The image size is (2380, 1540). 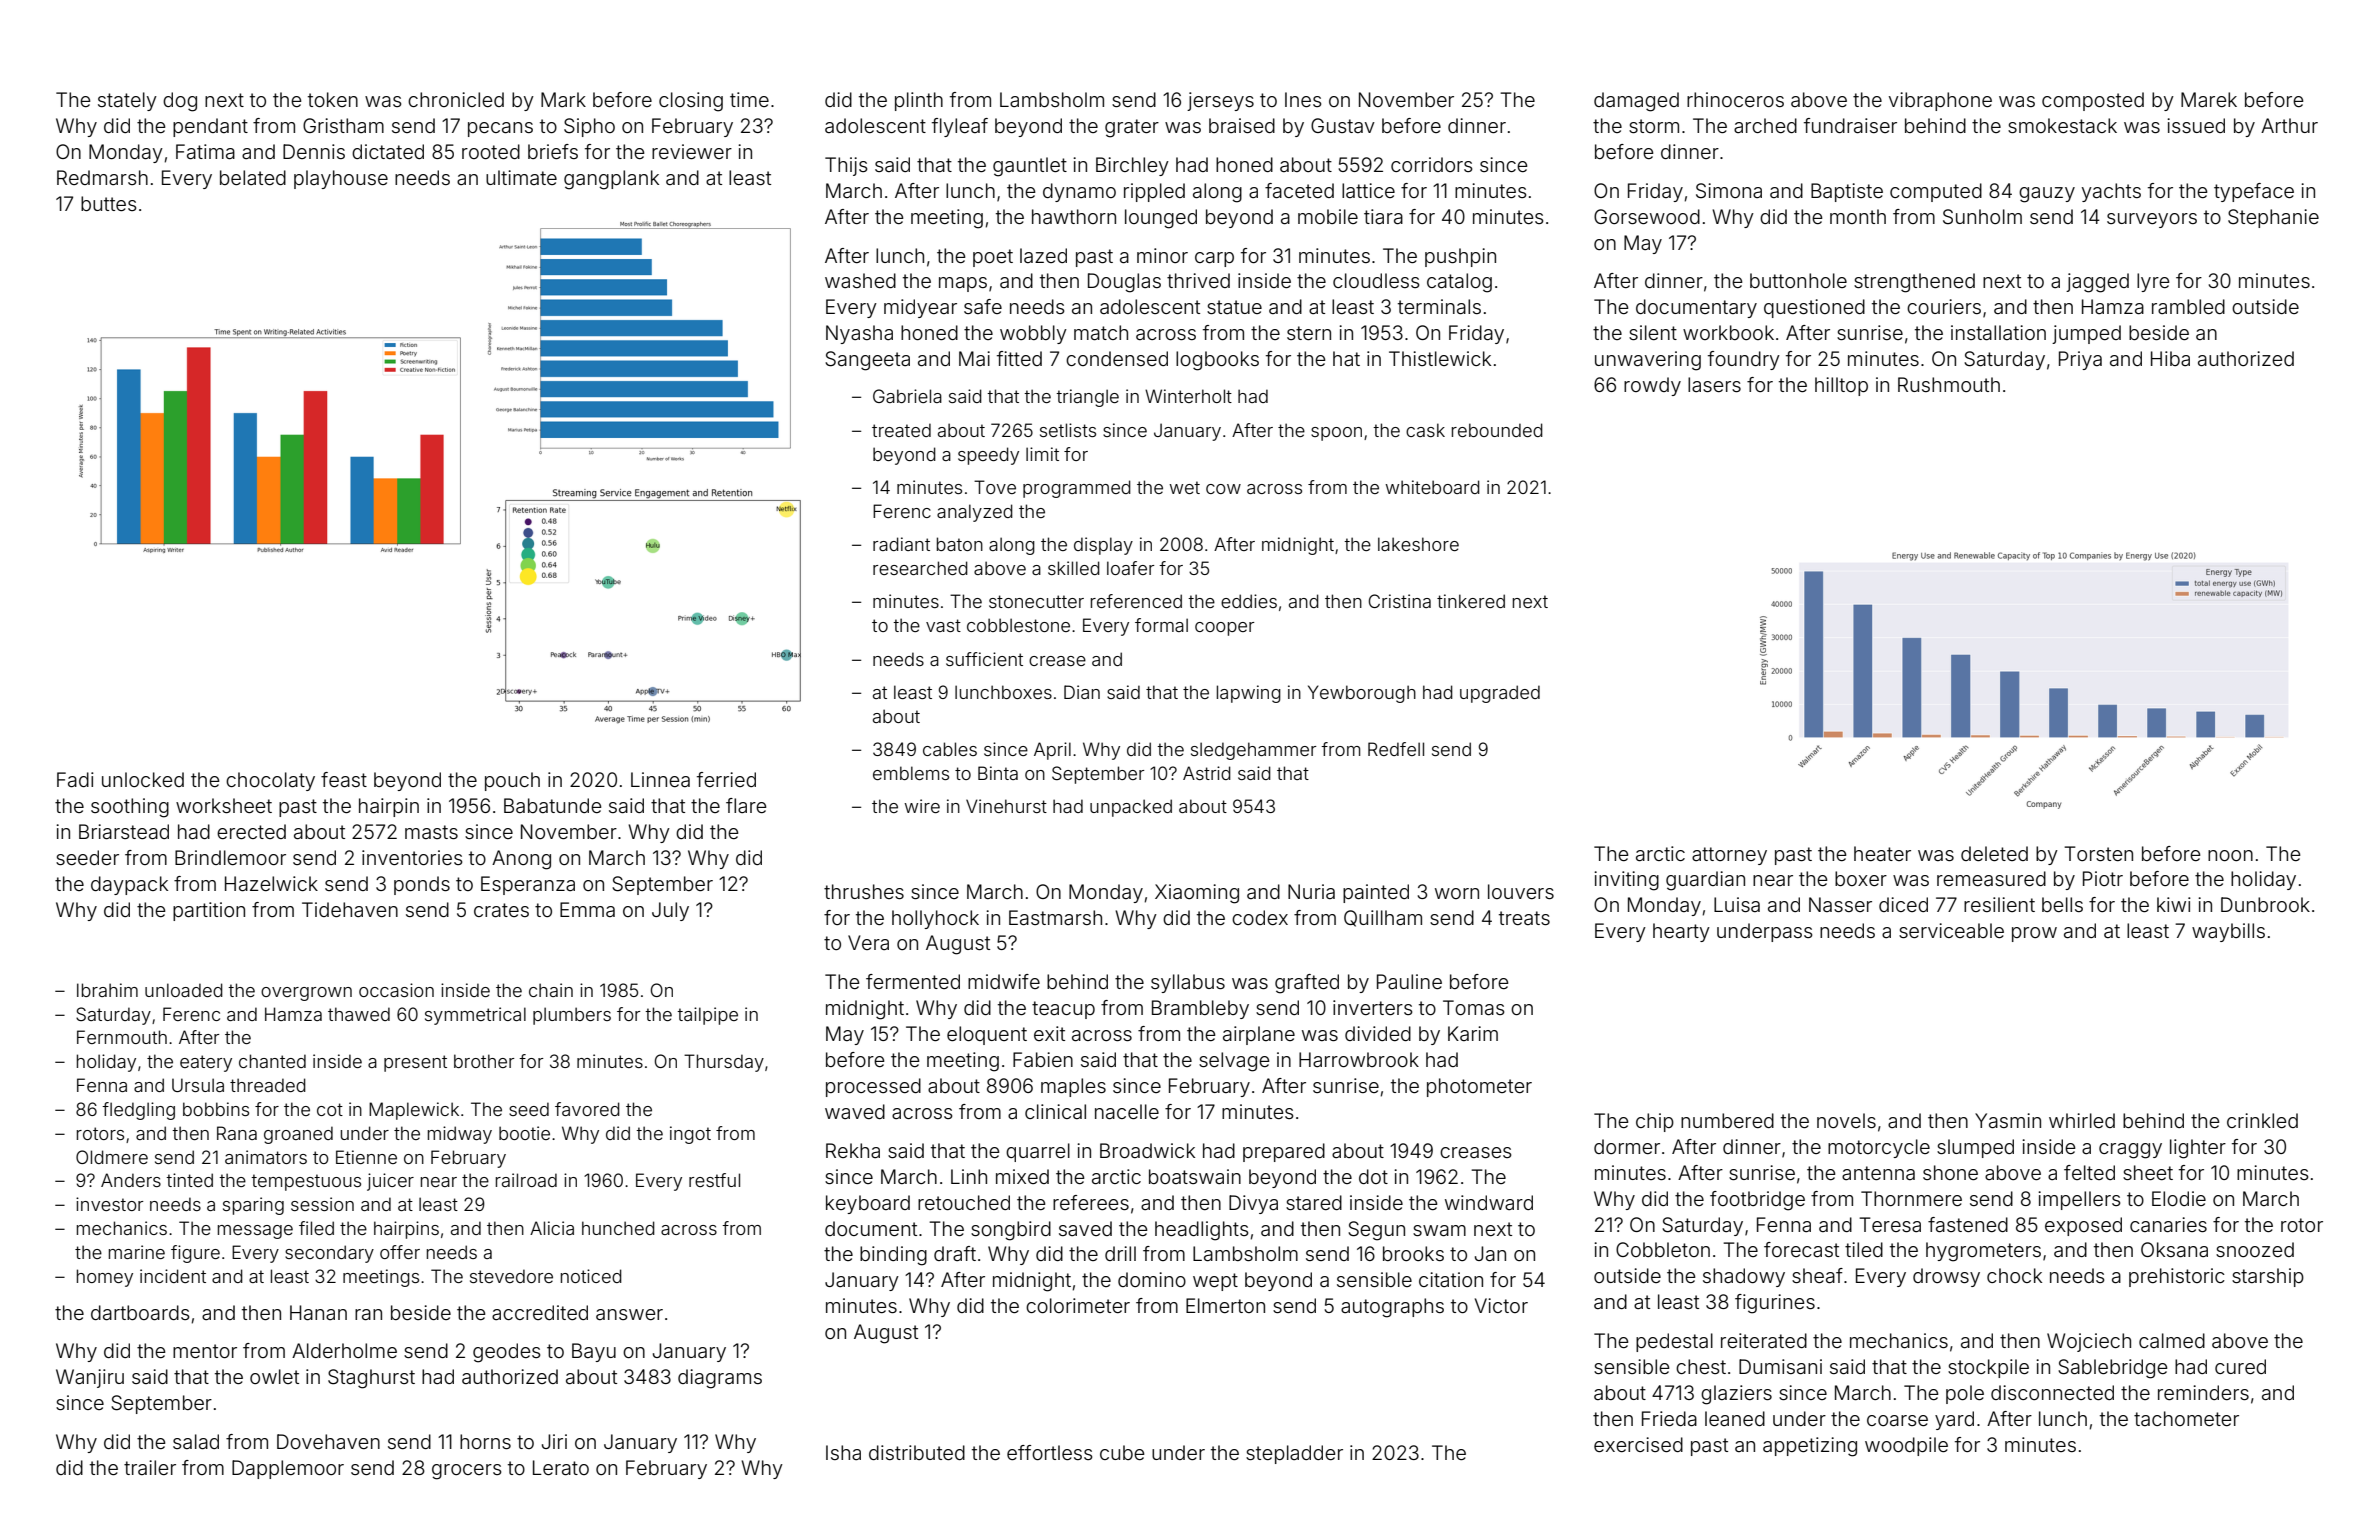 What do you see at coordinates (109, 1204) in the image?
I see `investor` at bounding box center [109, 1204].
